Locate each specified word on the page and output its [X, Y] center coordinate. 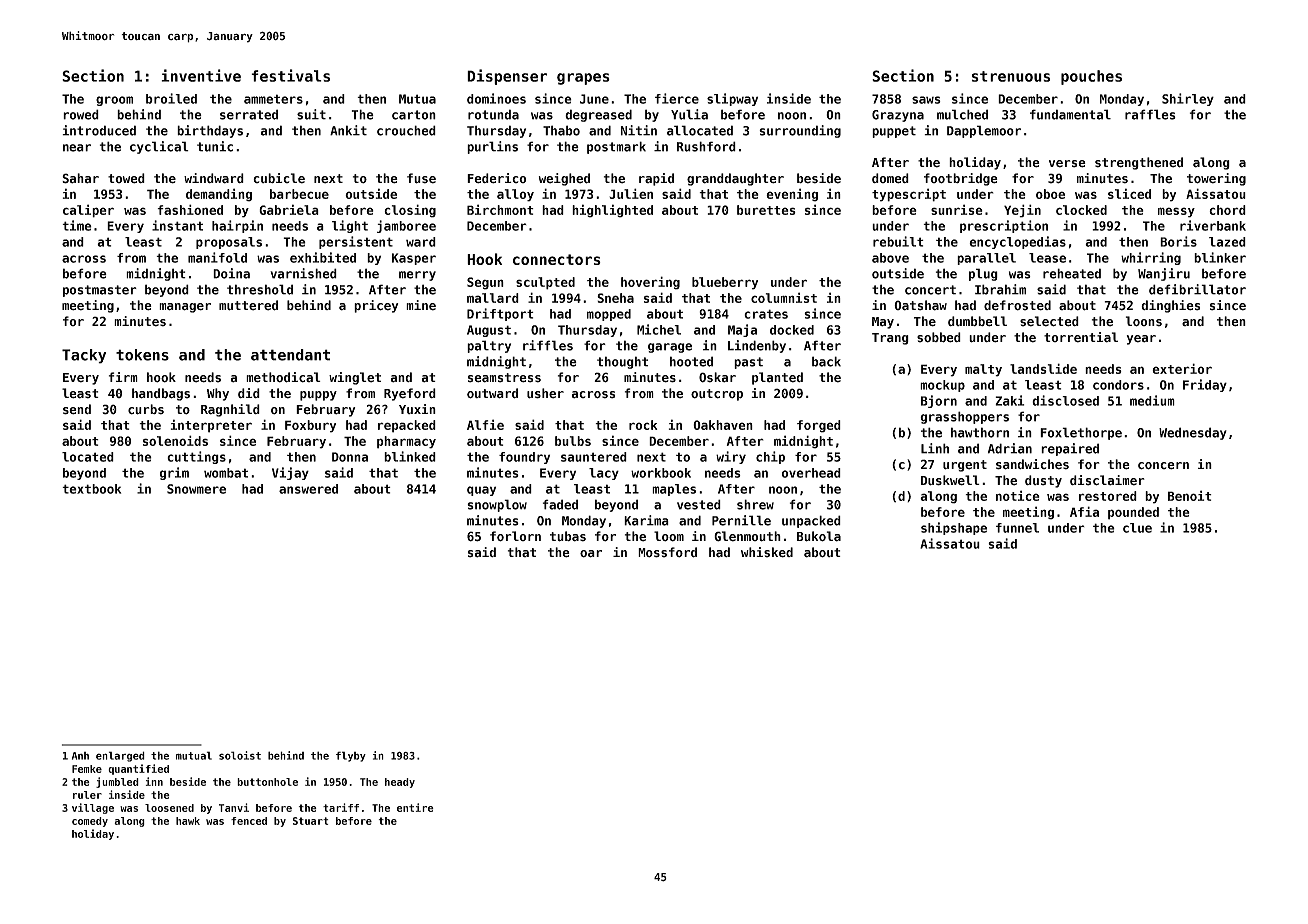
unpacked [811, 521]
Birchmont [500, 209]
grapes [583, 79]
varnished [303, 273]
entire [415, 807]
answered [308, 489]
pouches [1091, 77]
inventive [201, 75]
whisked [767, 552]
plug [983, 274]
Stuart [310, 821]
